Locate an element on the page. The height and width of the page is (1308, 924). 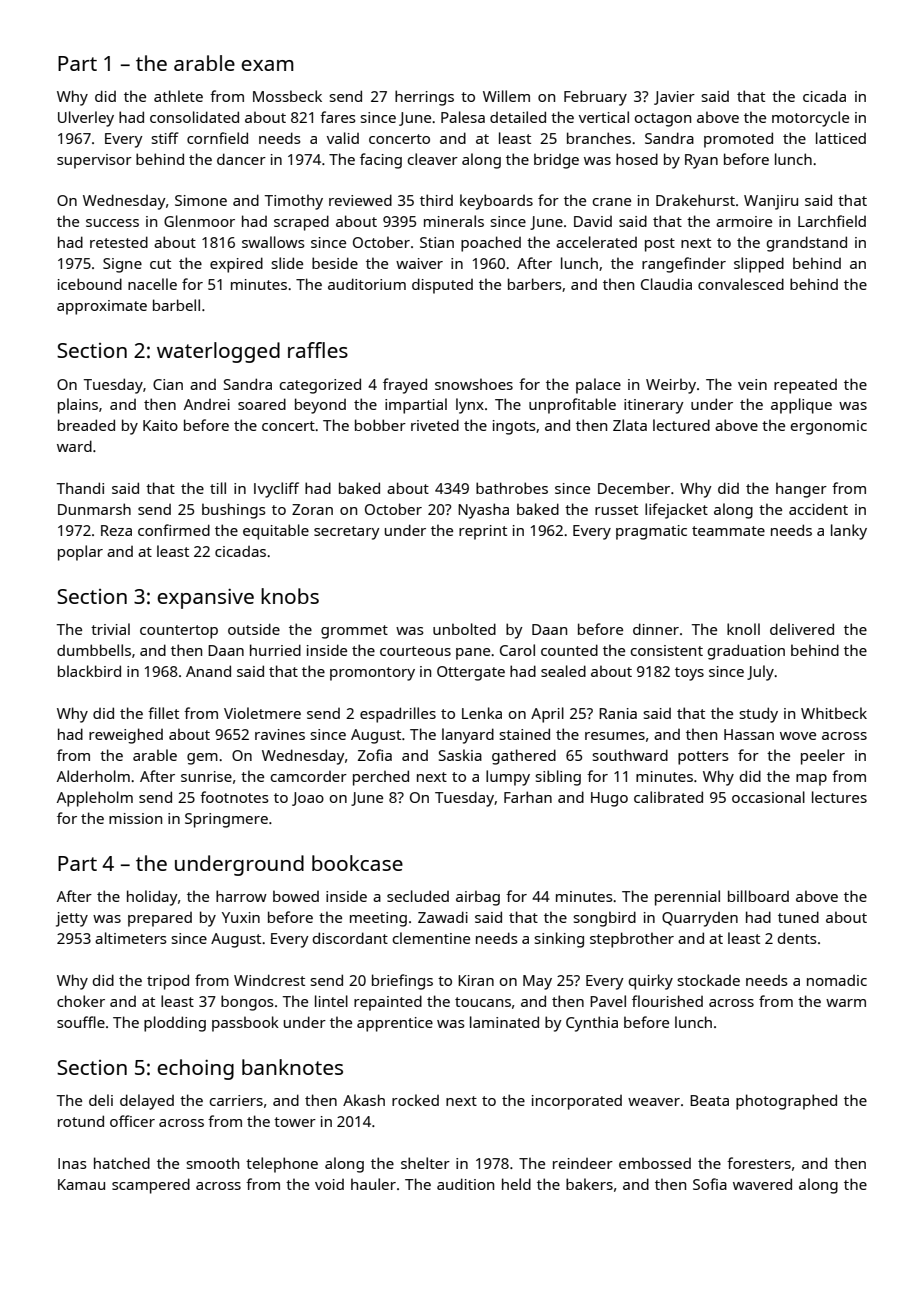
Javier is located at coordinates (674, 98).
